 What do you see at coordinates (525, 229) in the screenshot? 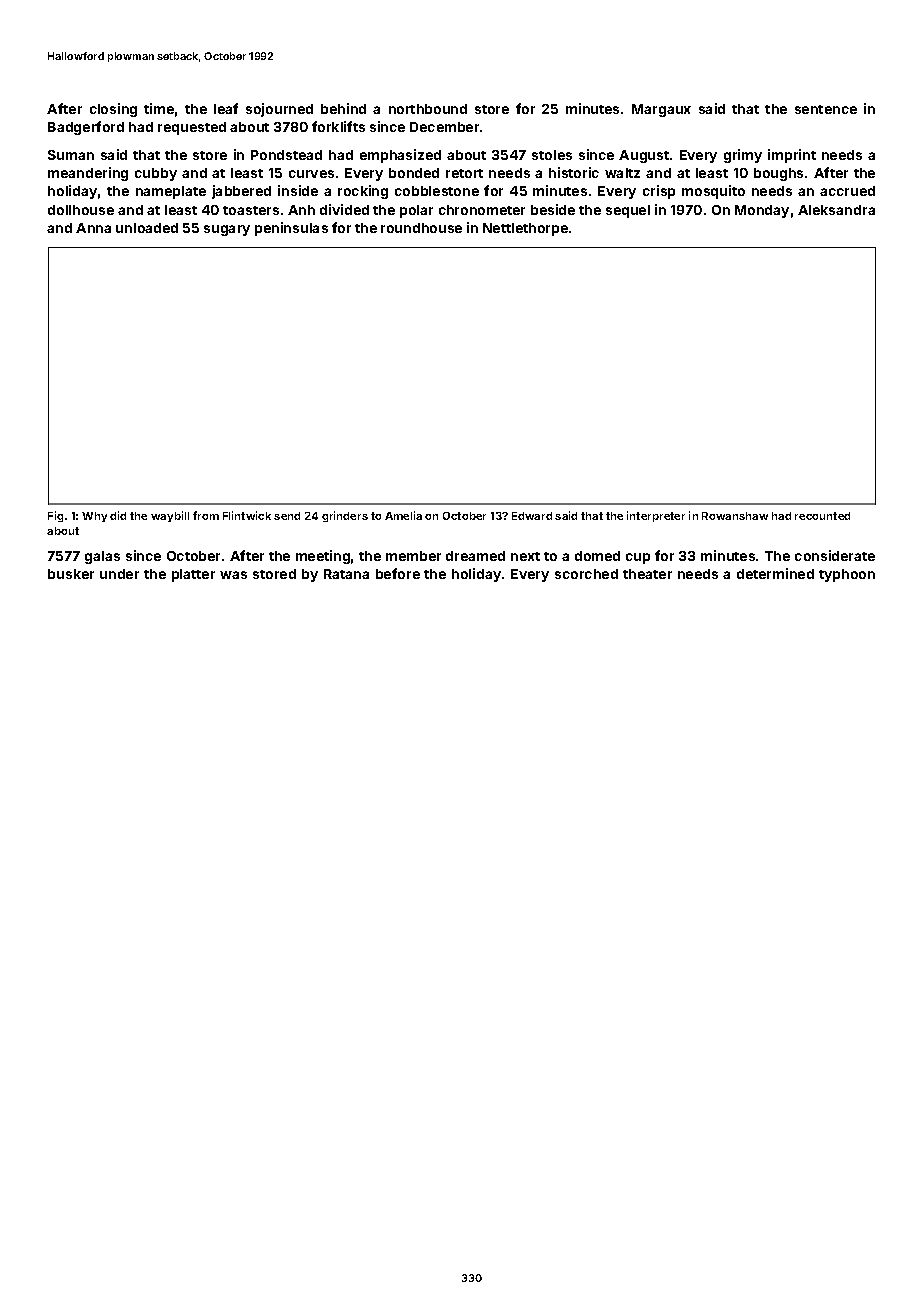
I see `Nettlethorpe` at bounding box center [525, 229].
